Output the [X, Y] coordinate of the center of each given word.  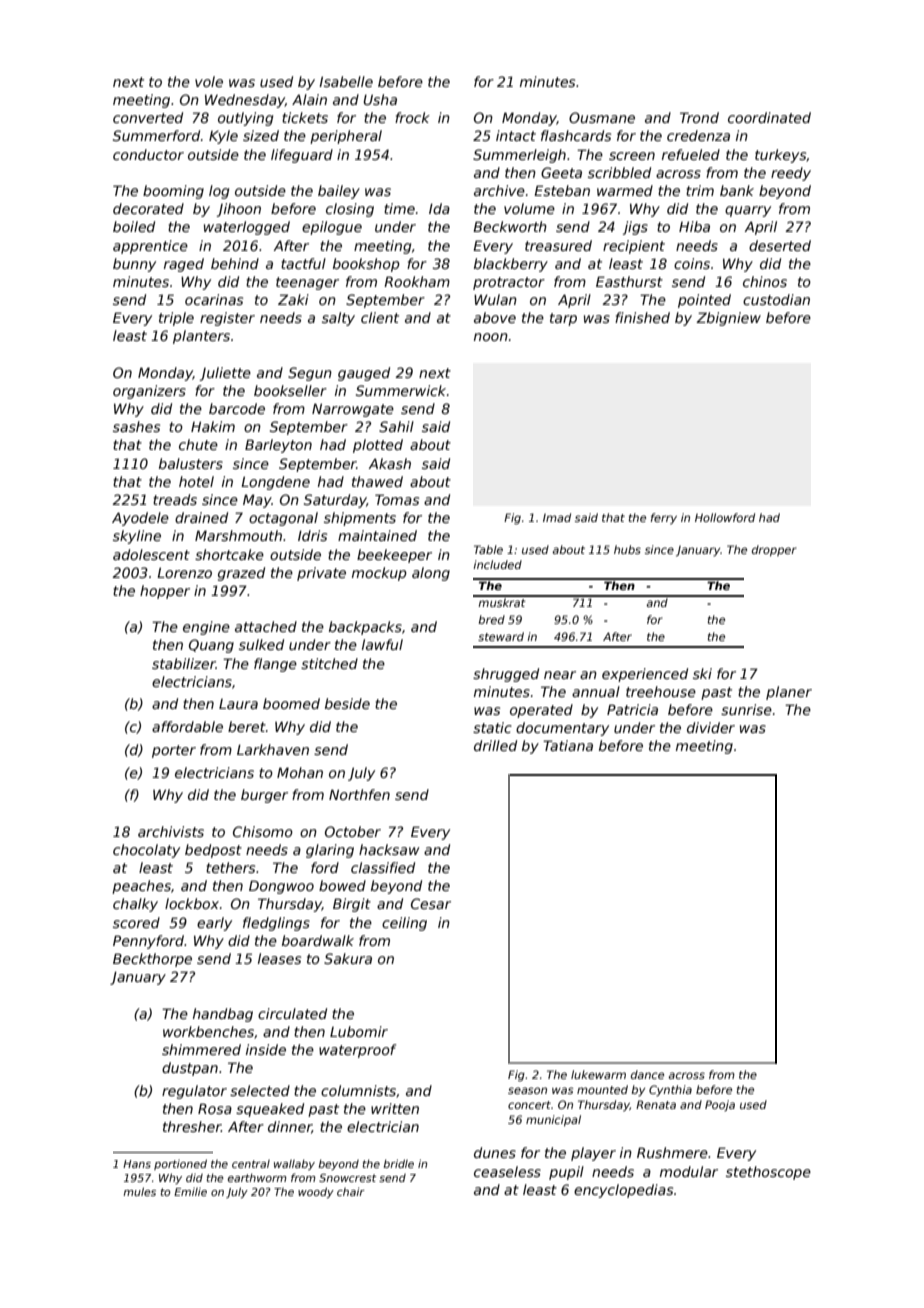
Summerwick [401, 390]
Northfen [359, 794]
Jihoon [239, 210]
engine [206, 628]
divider [711, 727]
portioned [180, 1164]
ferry [664, 519]
